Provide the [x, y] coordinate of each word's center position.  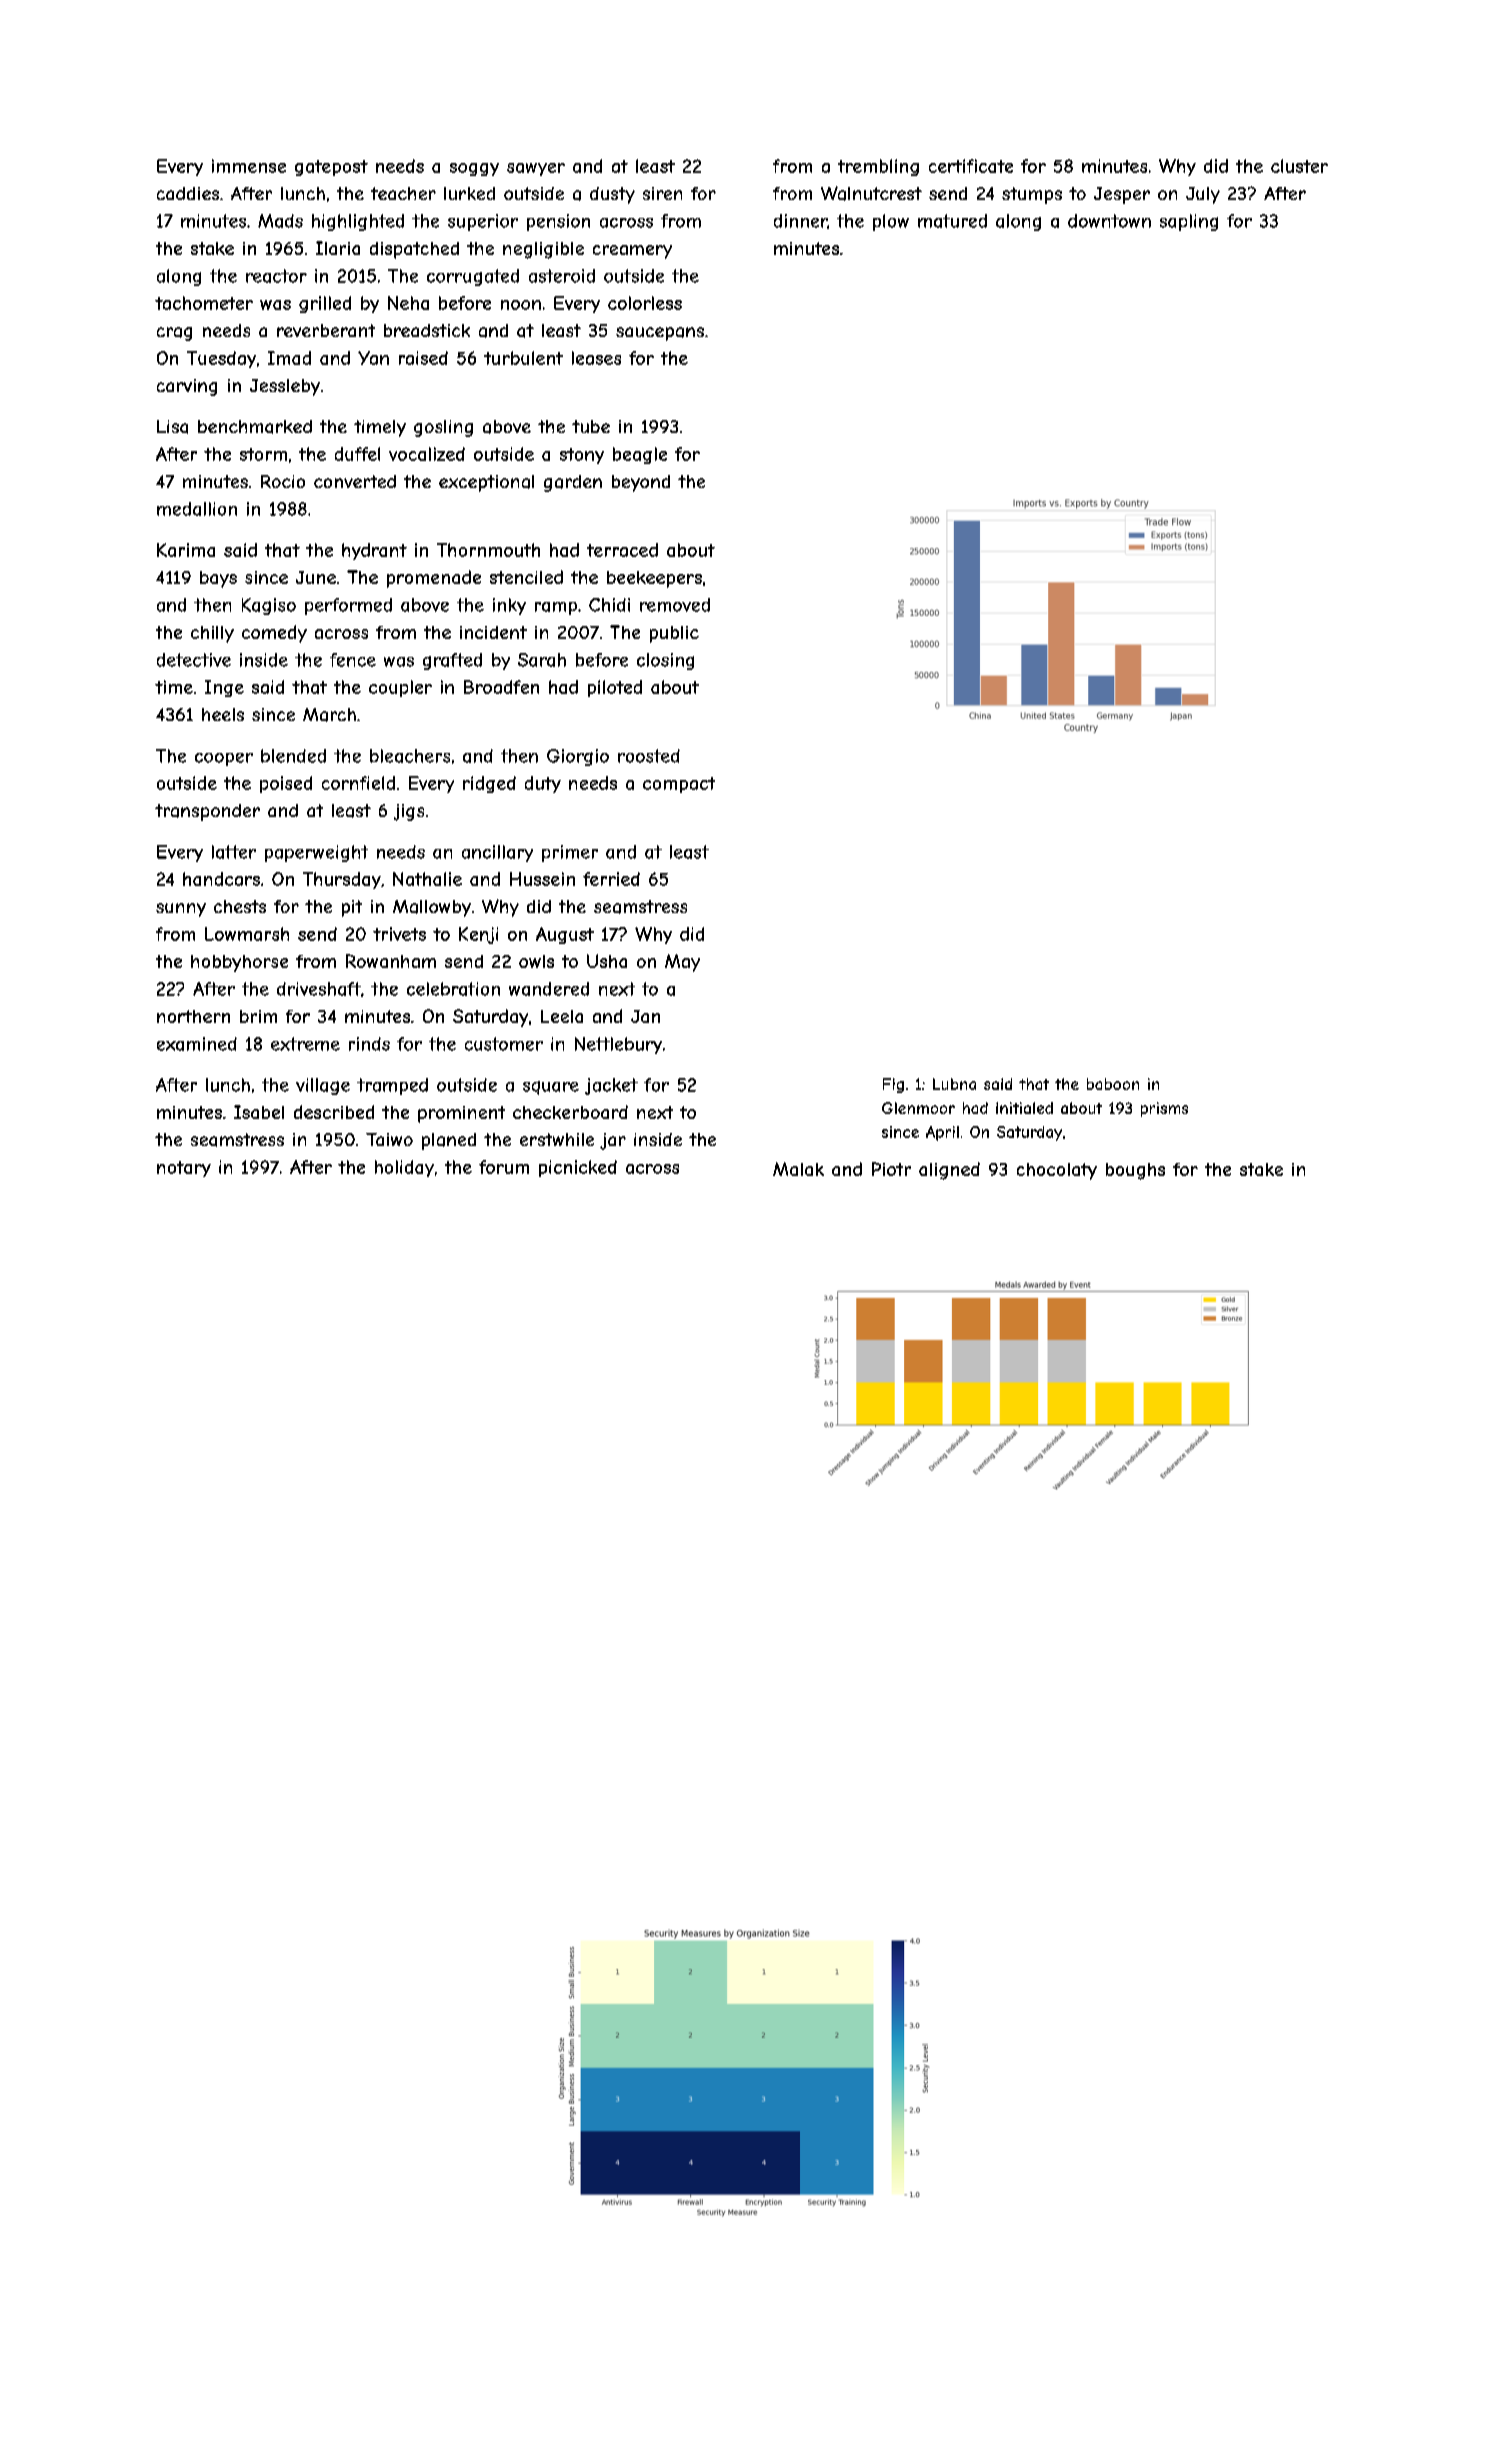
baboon [1113, 1084]
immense [249, 166]
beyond [641, 483]
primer [570, 853]
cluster [1299, 166]
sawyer [536, 169]
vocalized [427, 454]
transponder [207, 812]
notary [184, 1169]
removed [675, 605]
